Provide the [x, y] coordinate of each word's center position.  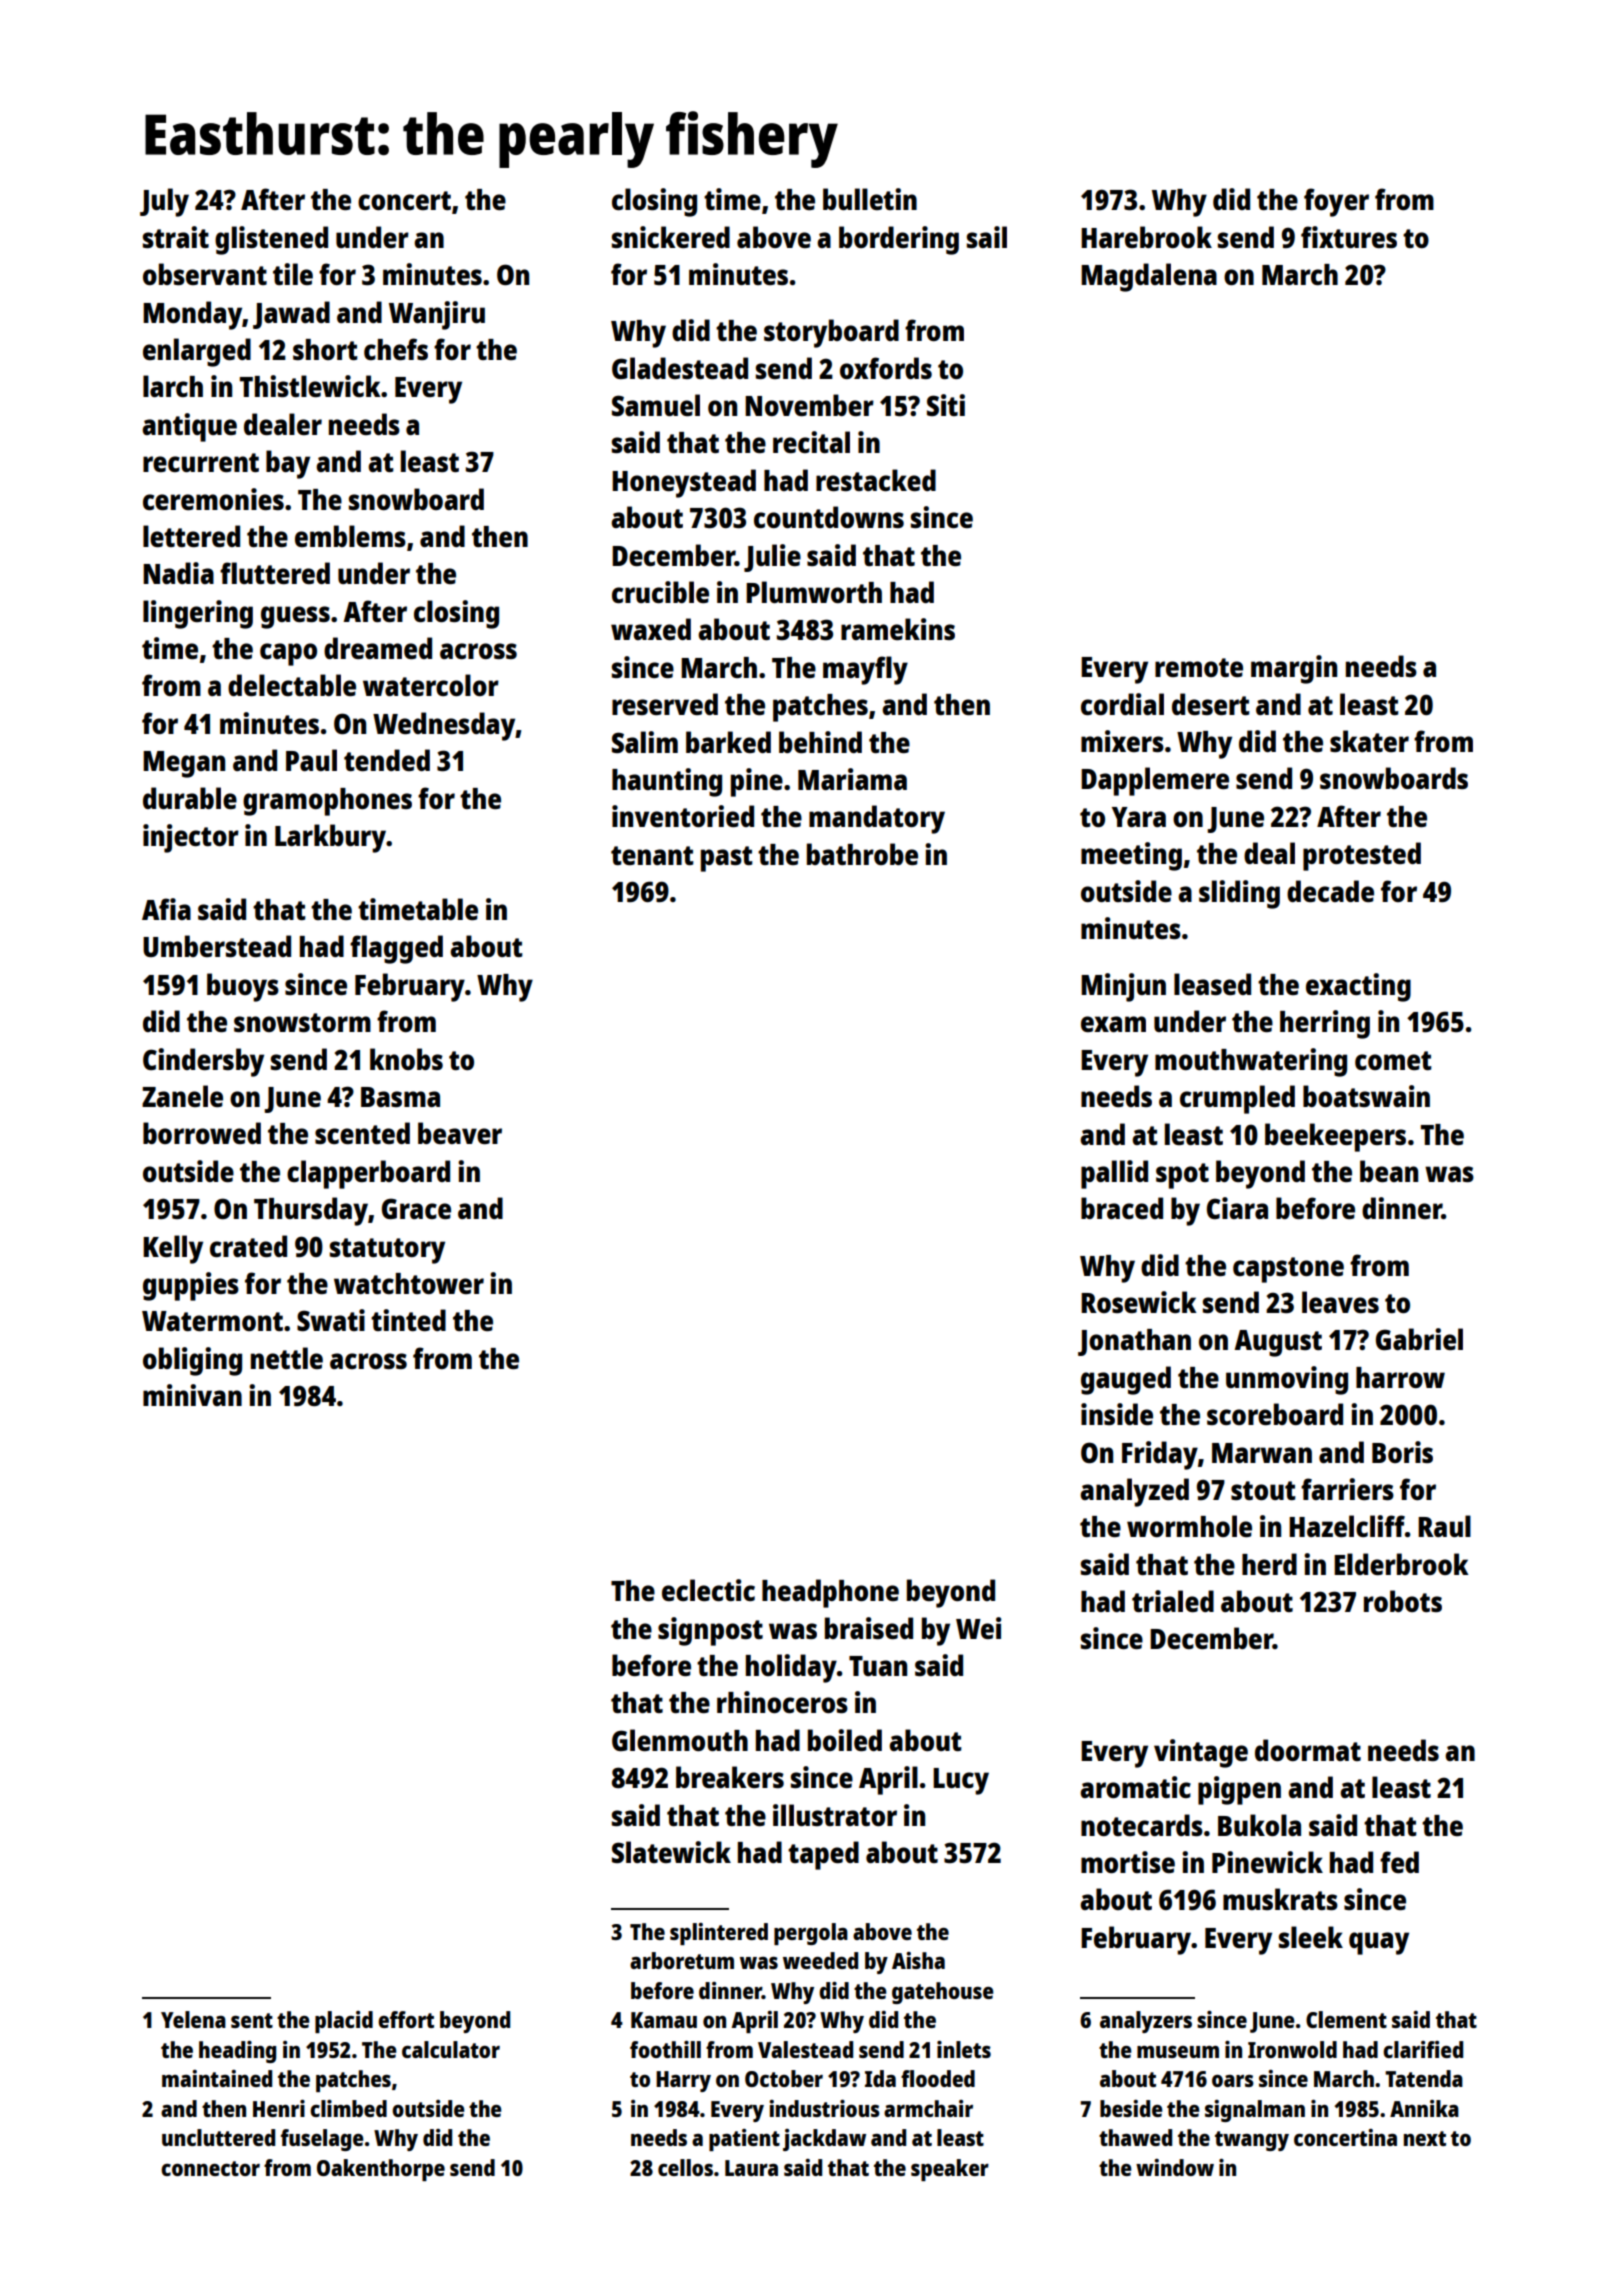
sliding [1239, 894]
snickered [671, 237]
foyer [1336, 202]
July [164, 202]
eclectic [708, 1590]
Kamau [664, 2020]
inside [1117, 1414]
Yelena [193, 2019]
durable [190, 798]
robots [1403, 1601]
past [726, 859]
